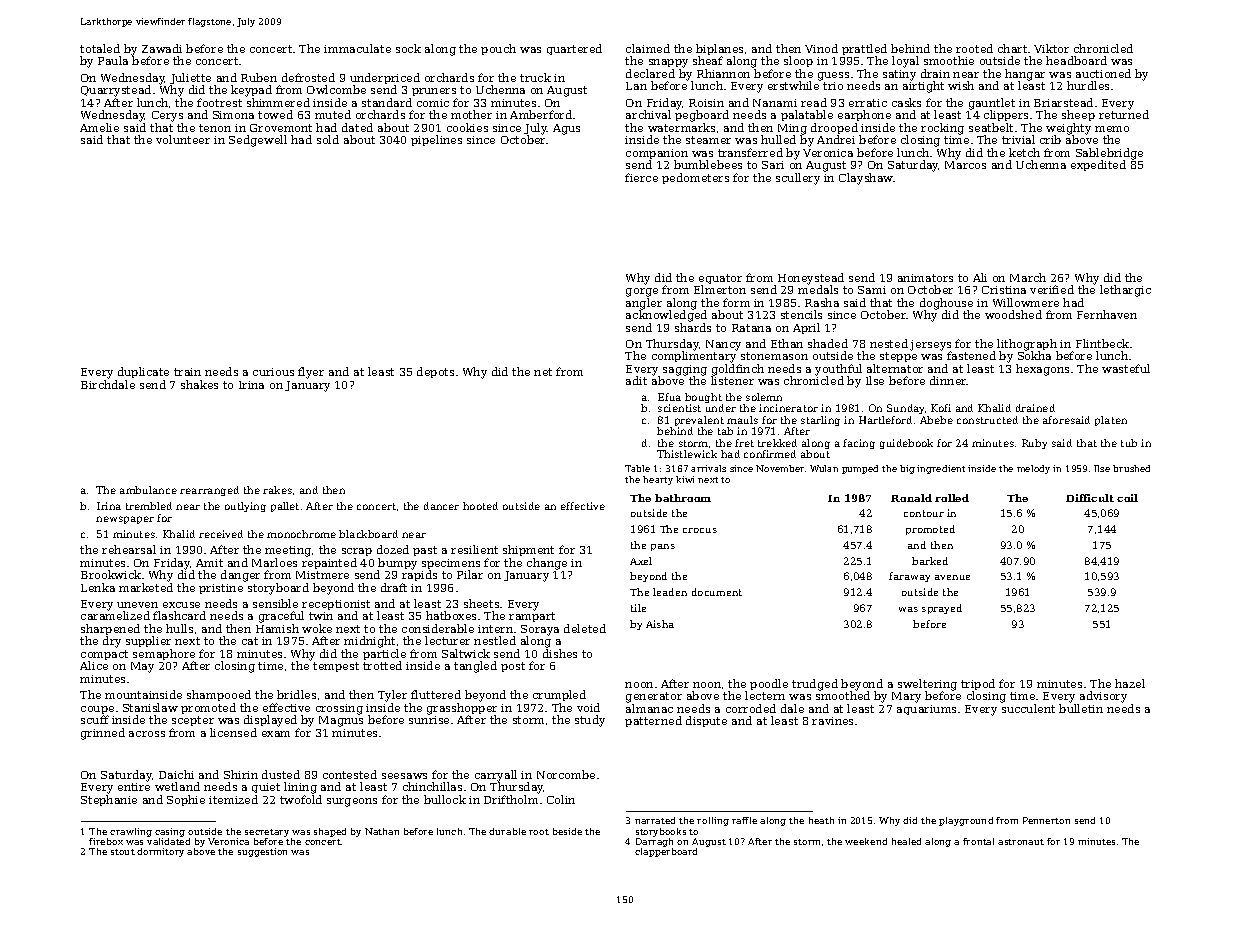 The image size is (1233, 952). I want to click on big, so click(907, 469).
